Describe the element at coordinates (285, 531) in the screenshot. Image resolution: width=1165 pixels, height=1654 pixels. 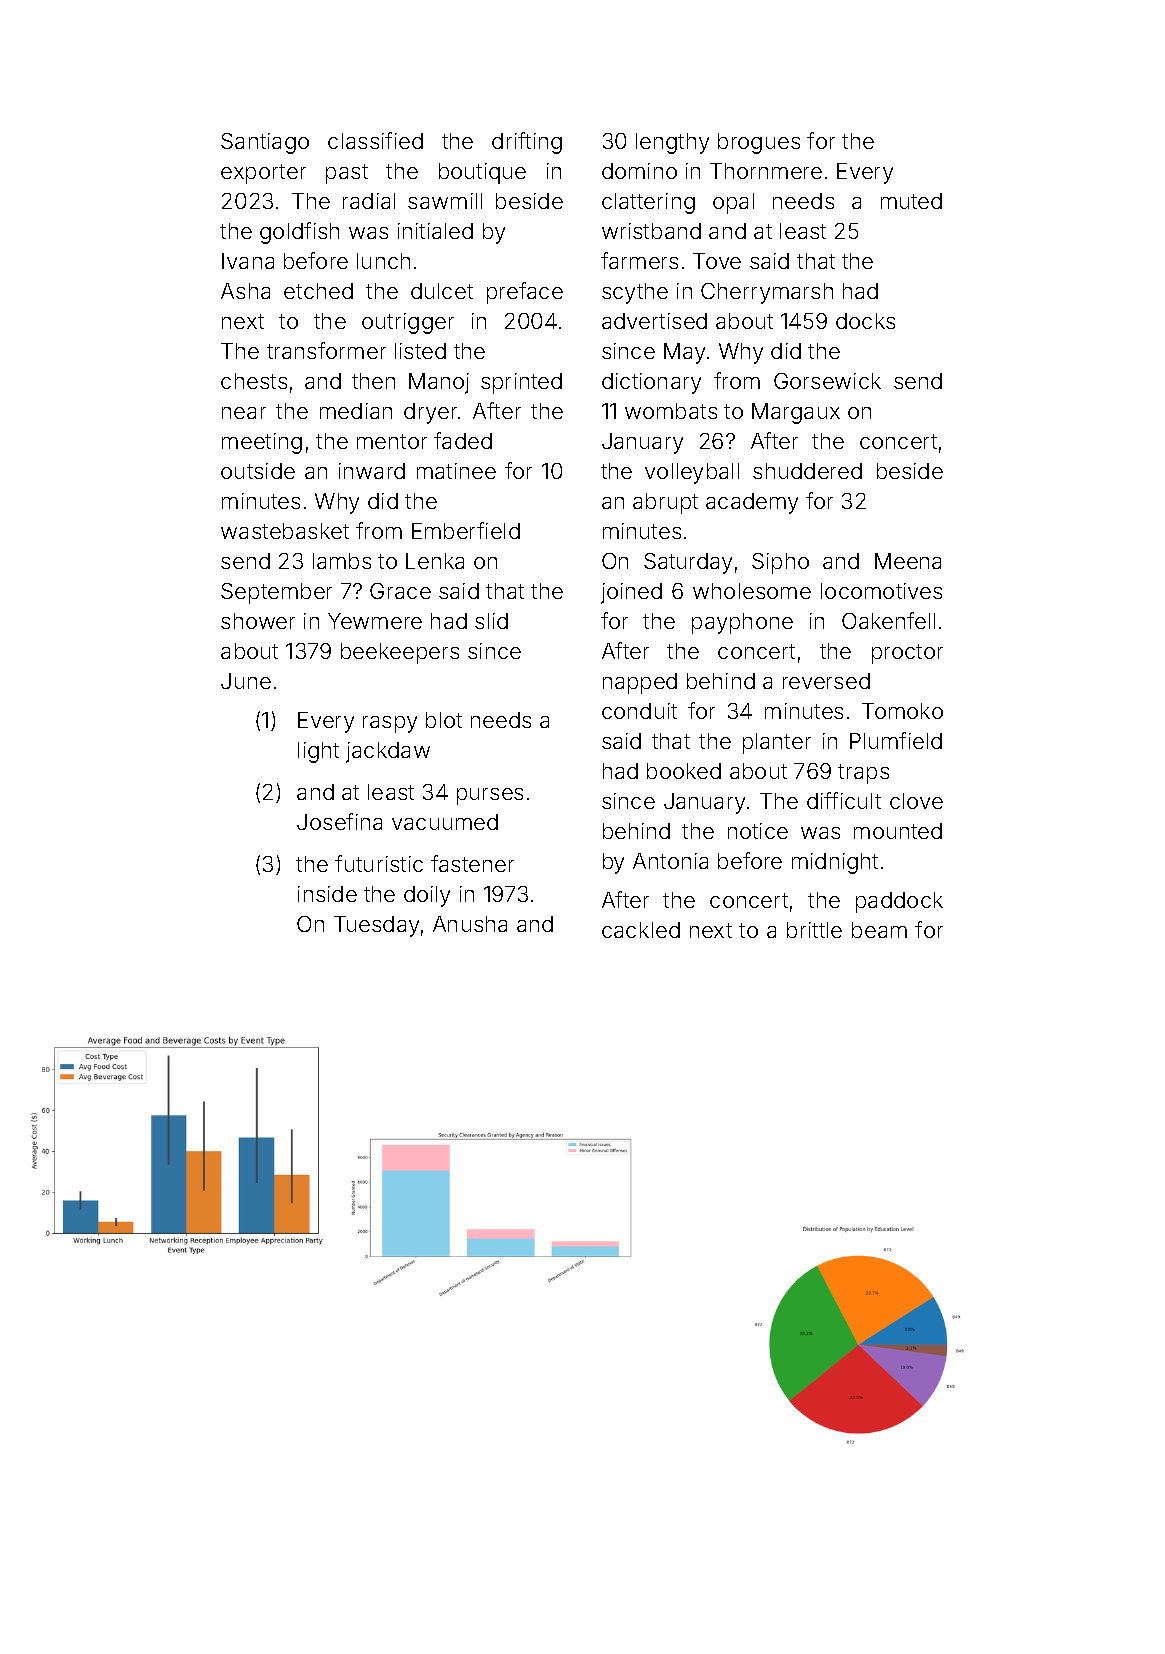
I see `wastebasket` at that location.
